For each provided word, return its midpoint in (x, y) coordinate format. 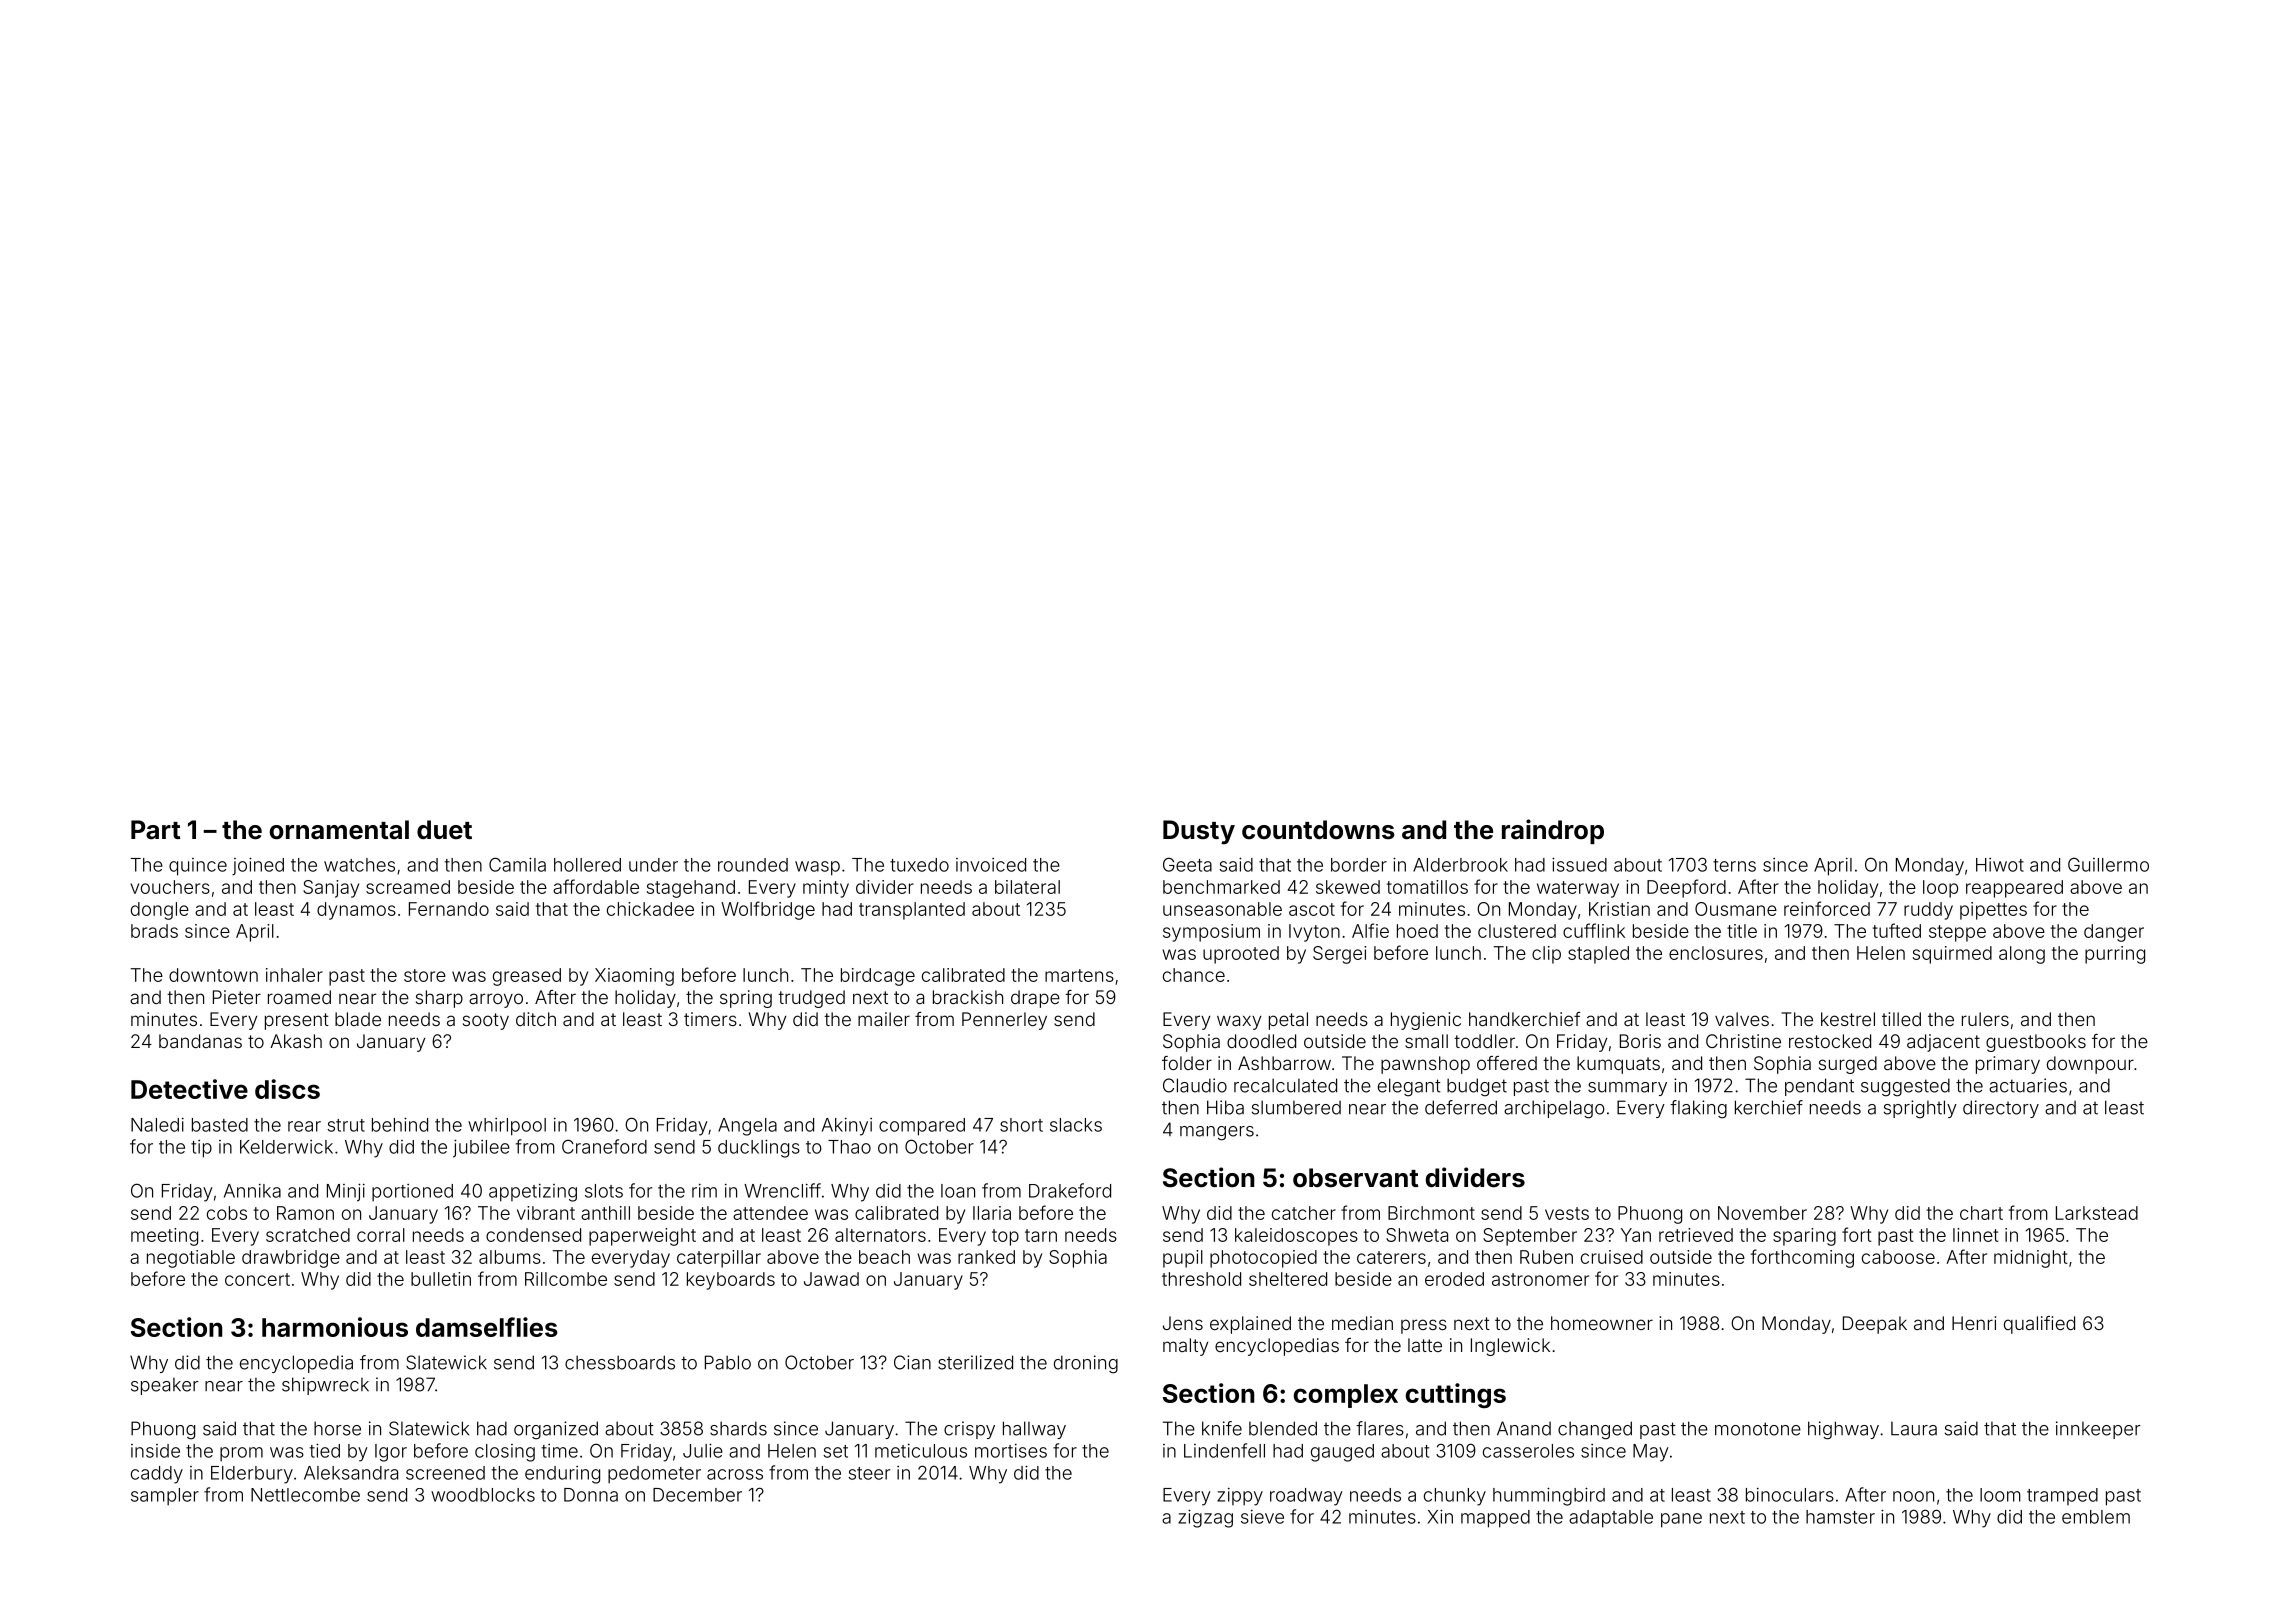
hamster (1840, 1517)
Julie (703, 1450)
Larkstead (2097, 1213)
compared (922, 1127)
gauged (1342, 1453)
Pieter (237, 997)
